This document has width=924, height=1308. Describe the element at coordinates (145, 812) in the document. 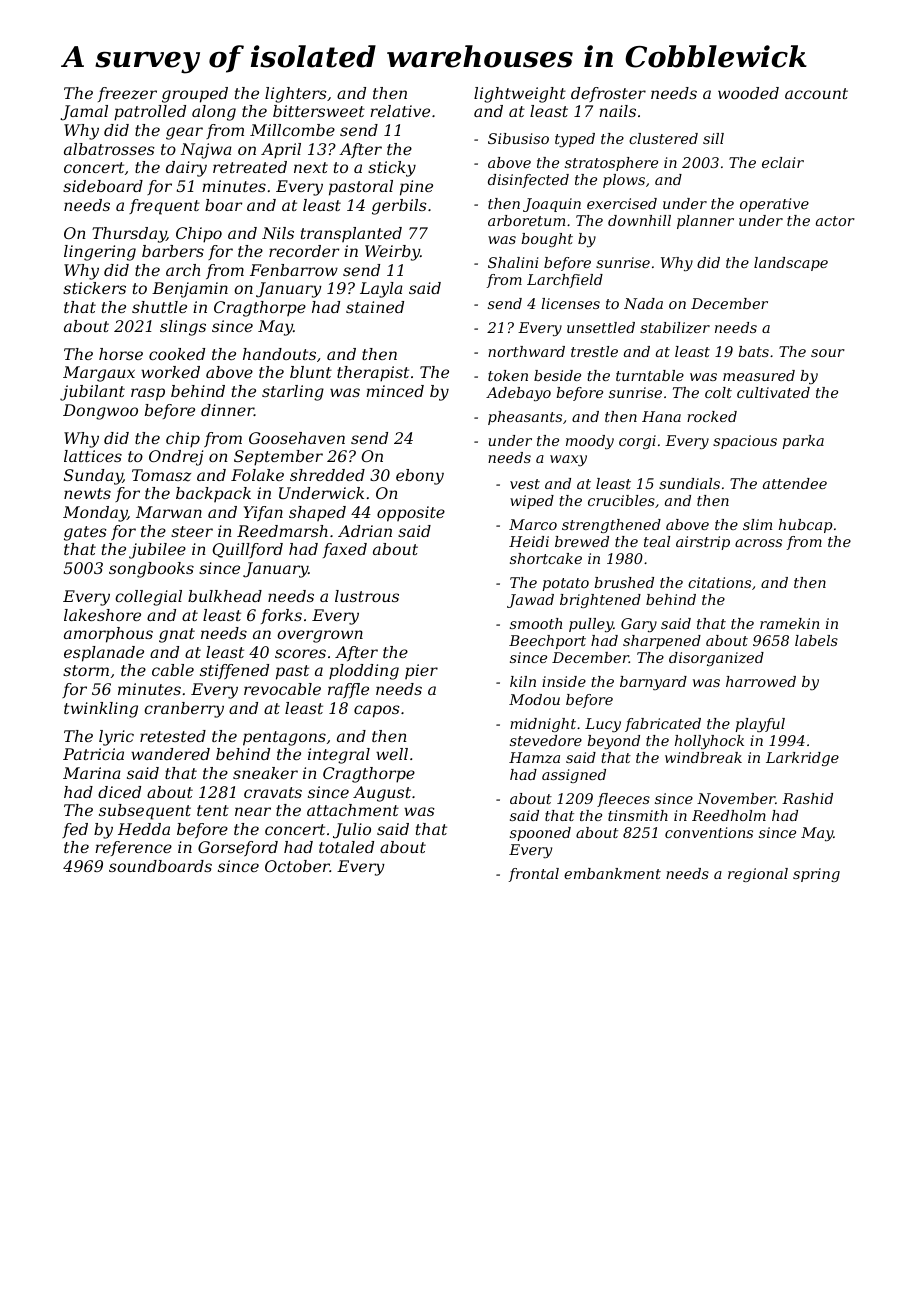

I see `subsequent` at that location.
